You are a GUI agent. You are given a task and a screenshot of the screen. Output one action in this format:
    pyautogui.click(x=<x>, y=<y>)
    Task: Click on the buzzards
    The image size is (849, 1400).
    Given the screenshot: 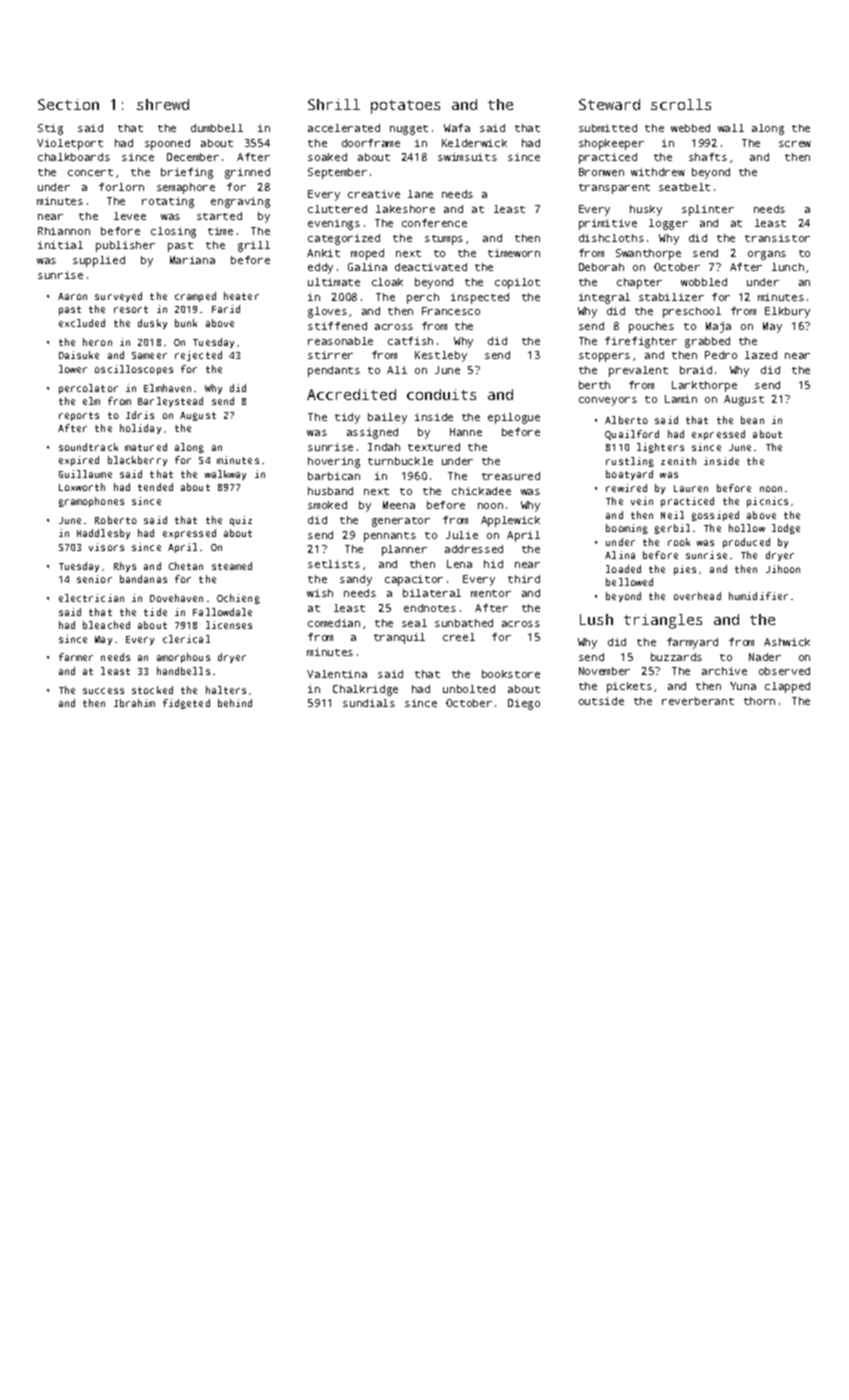 What is the action you would take?
    pyautogui.click(x=676, y=657)
